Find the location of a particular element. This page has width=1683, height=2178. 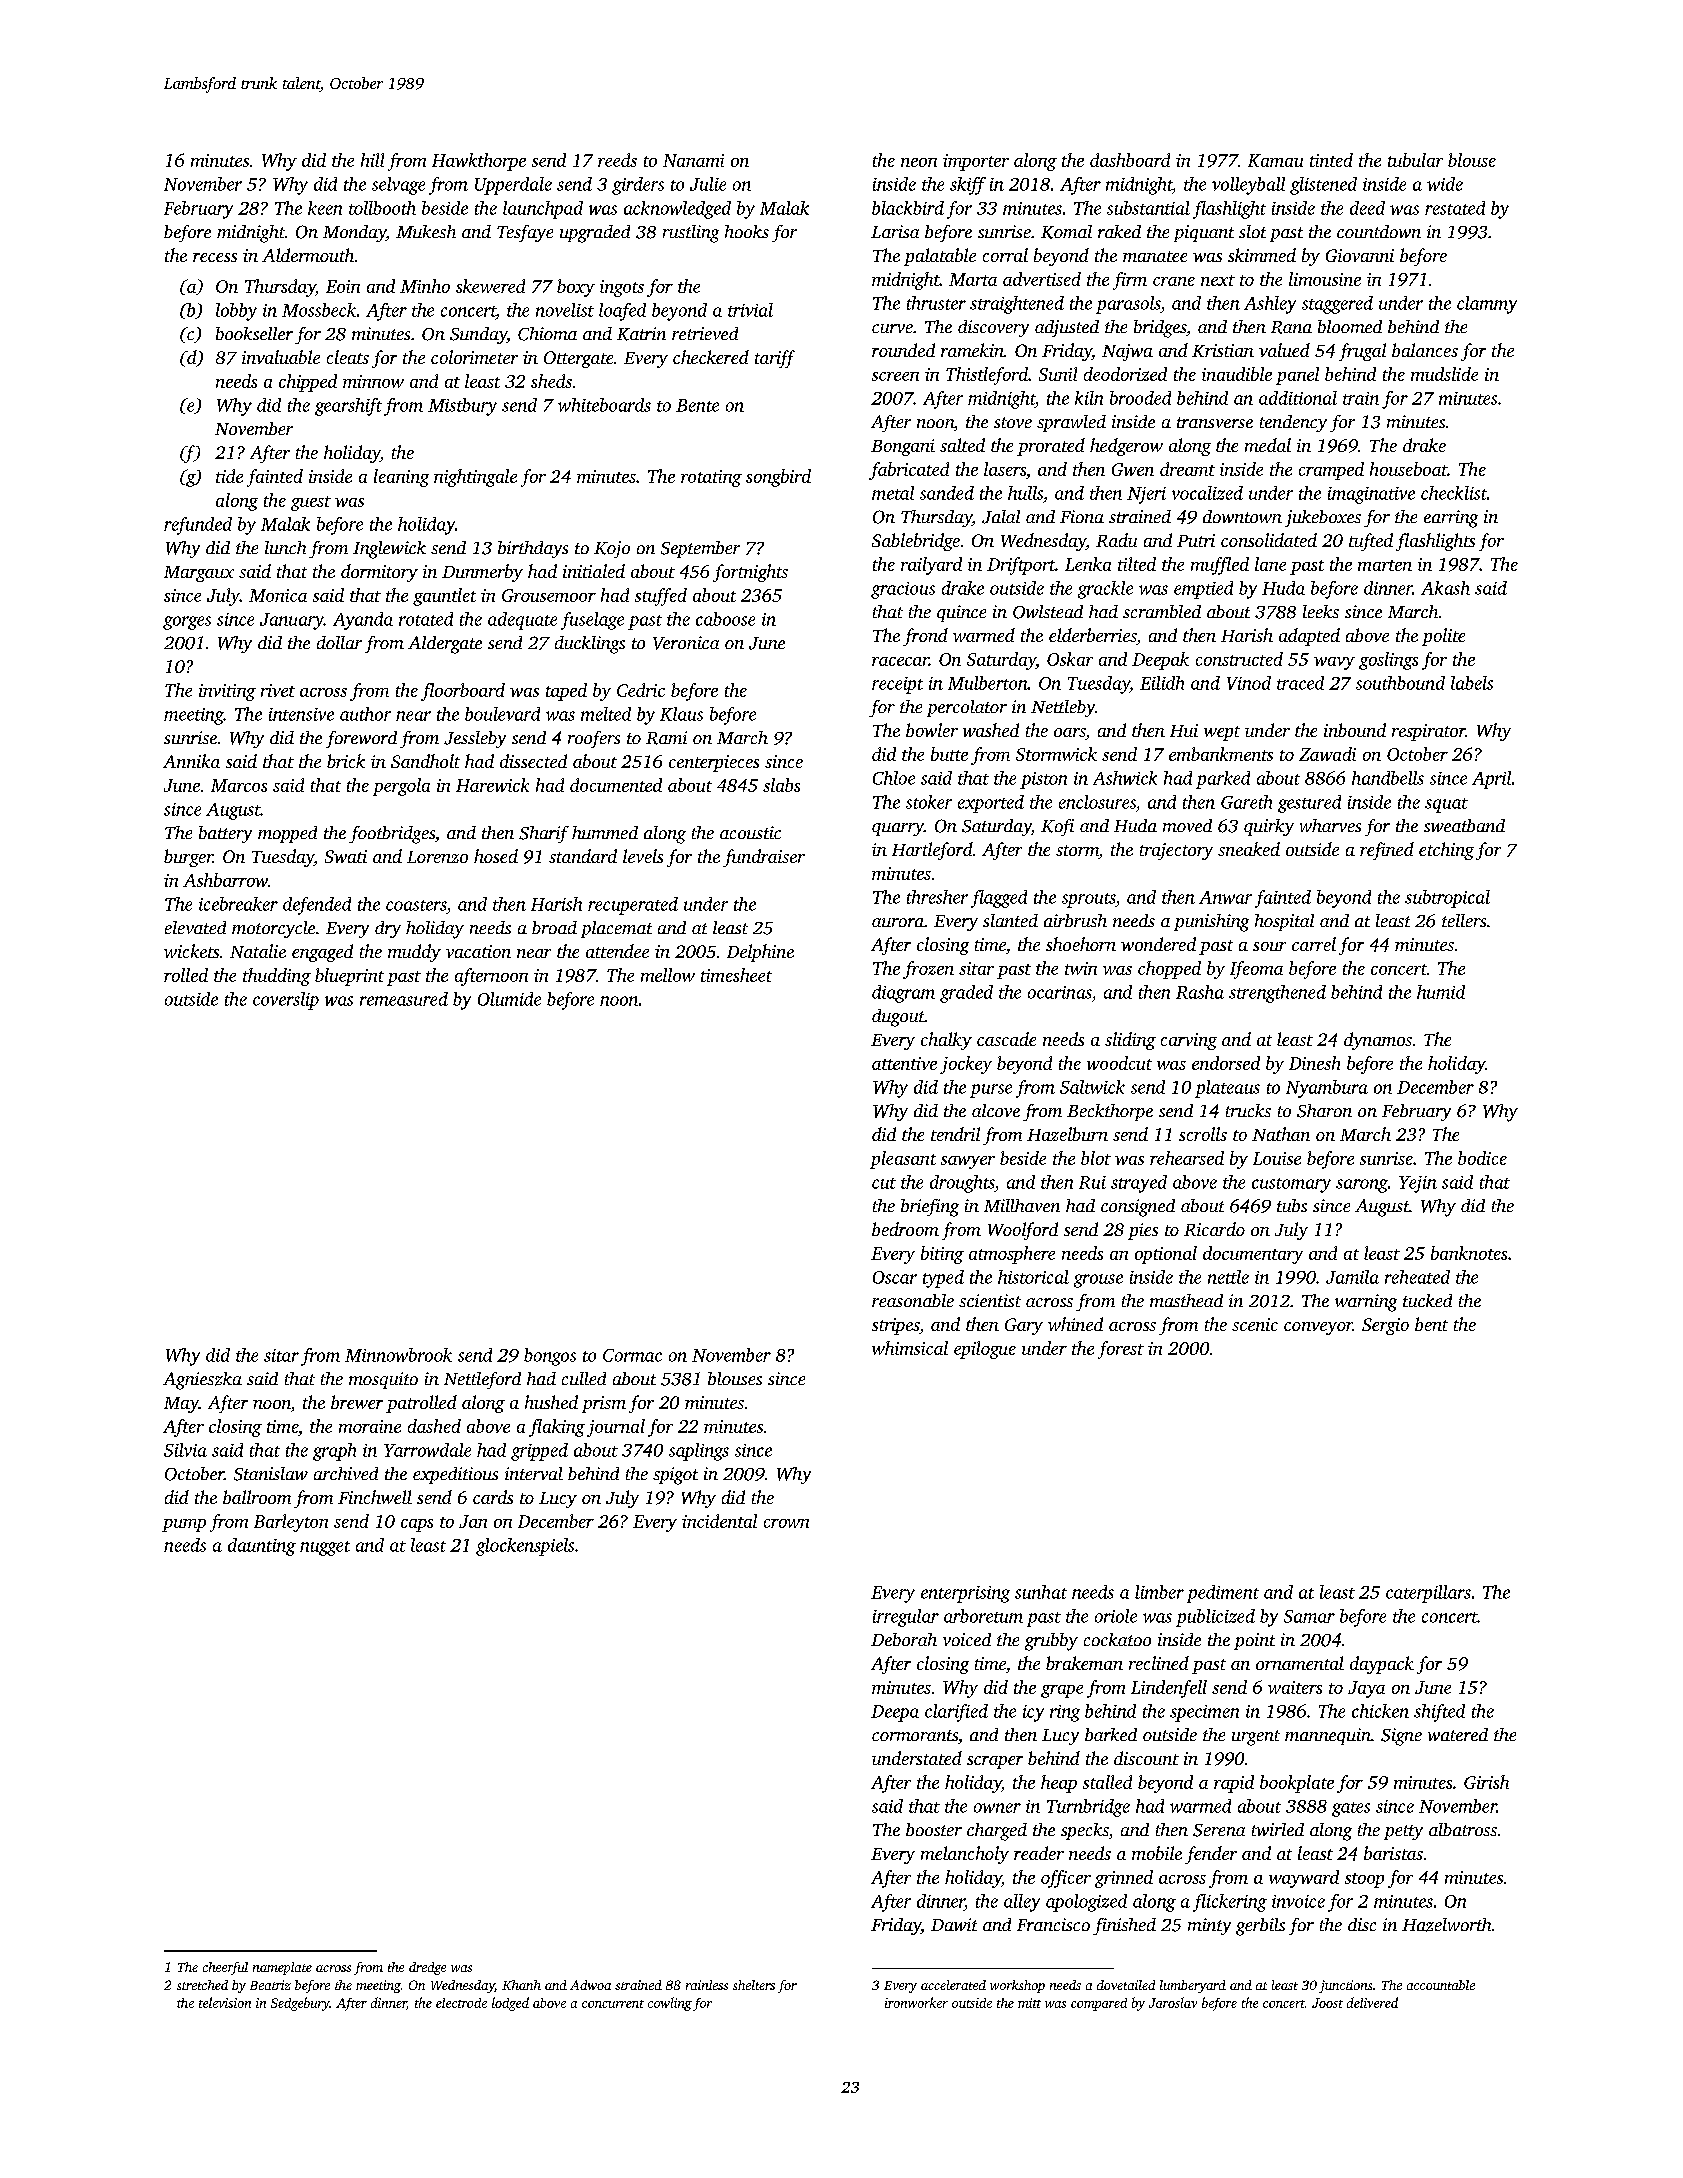

lodged is located at coordinates (510, 2004).
